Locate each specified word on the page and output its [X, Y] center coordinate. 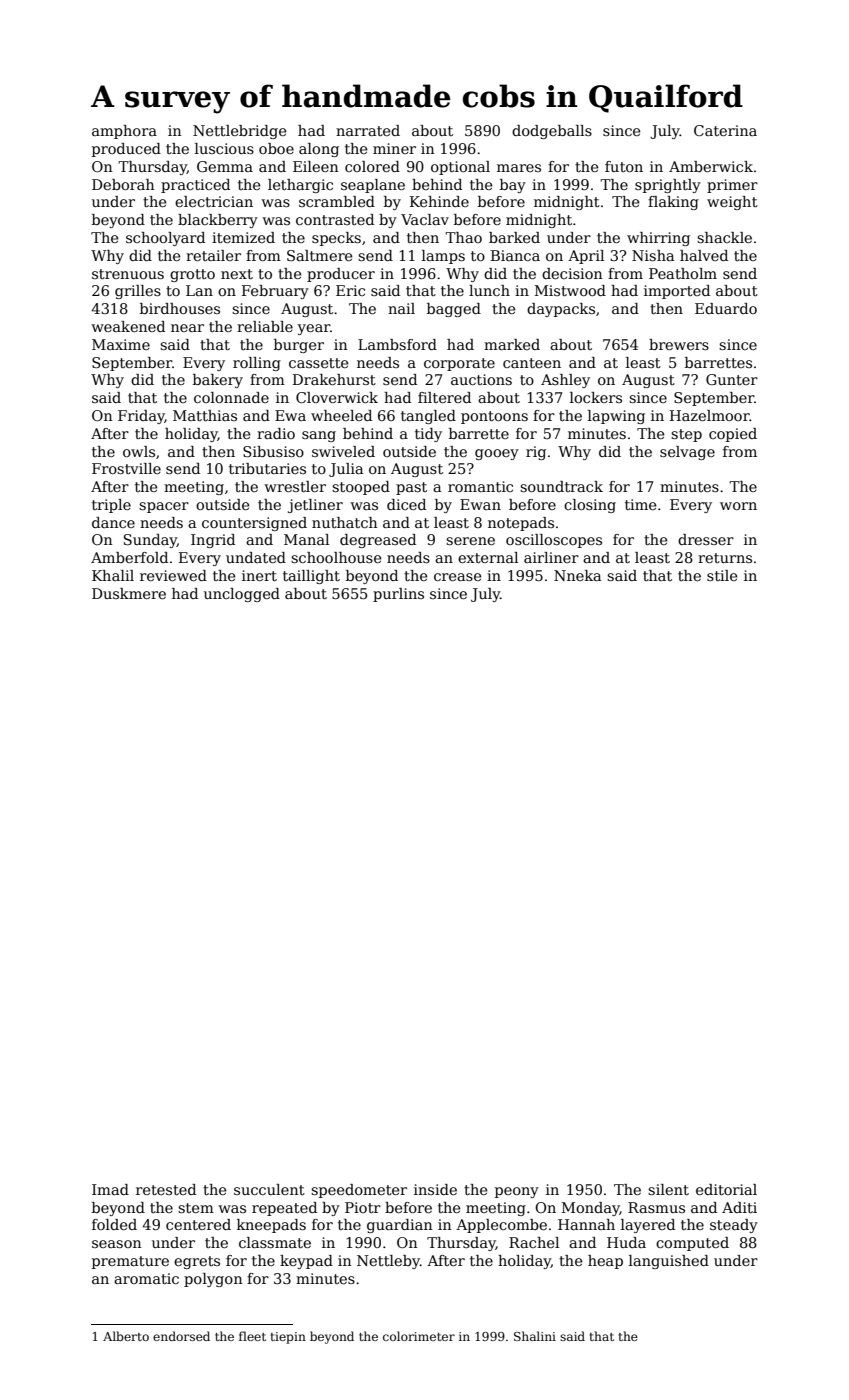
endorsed [181, 1336]
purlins [398, 595]
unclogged [242, 595]
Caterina [725, 130]
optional [460, 168]
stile [722, 575]
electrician [214, 201]
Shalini [535, 1336]
